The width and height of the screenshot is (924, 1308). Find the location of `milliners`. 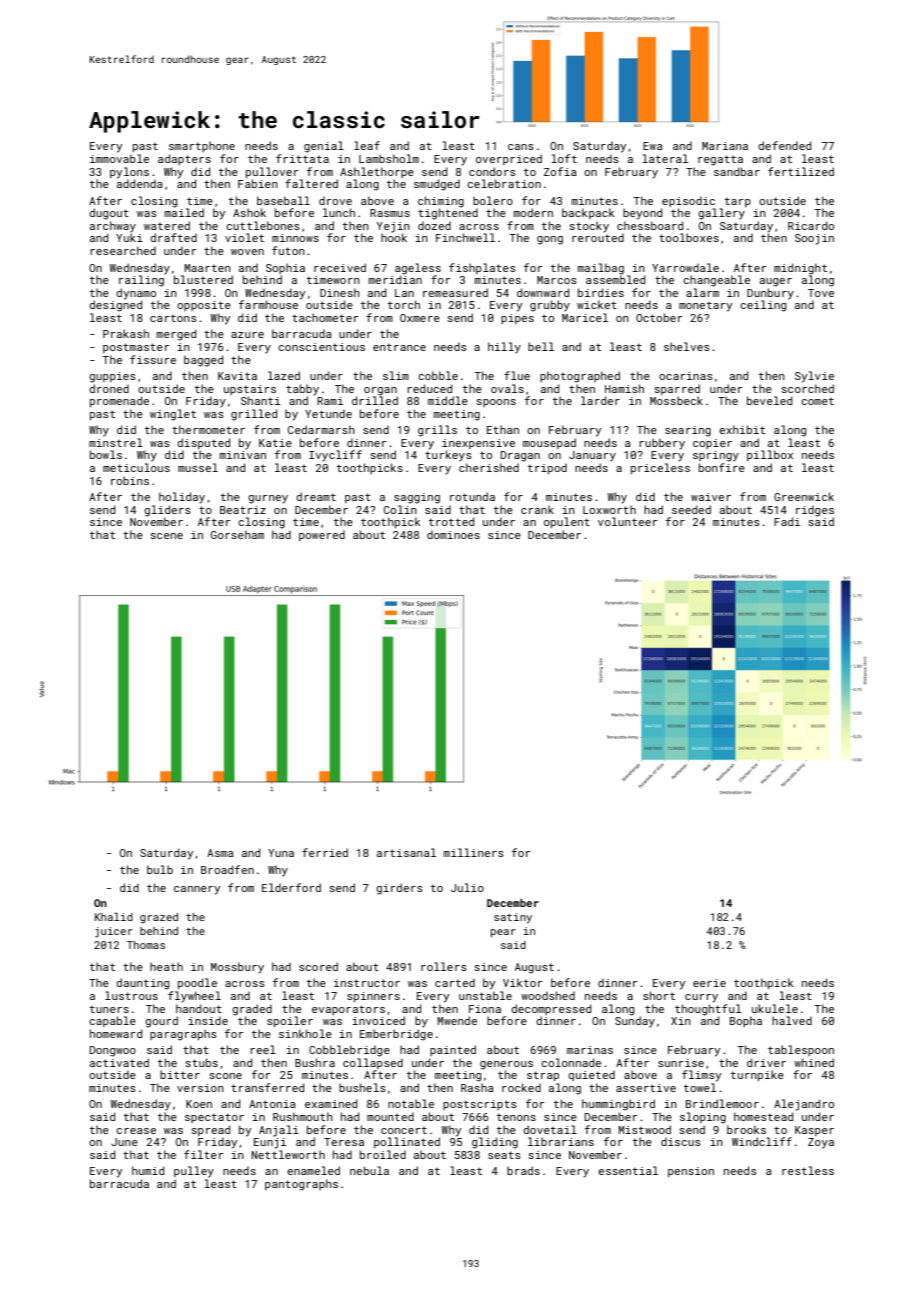

milliners is located at coordinates (473, 852).
